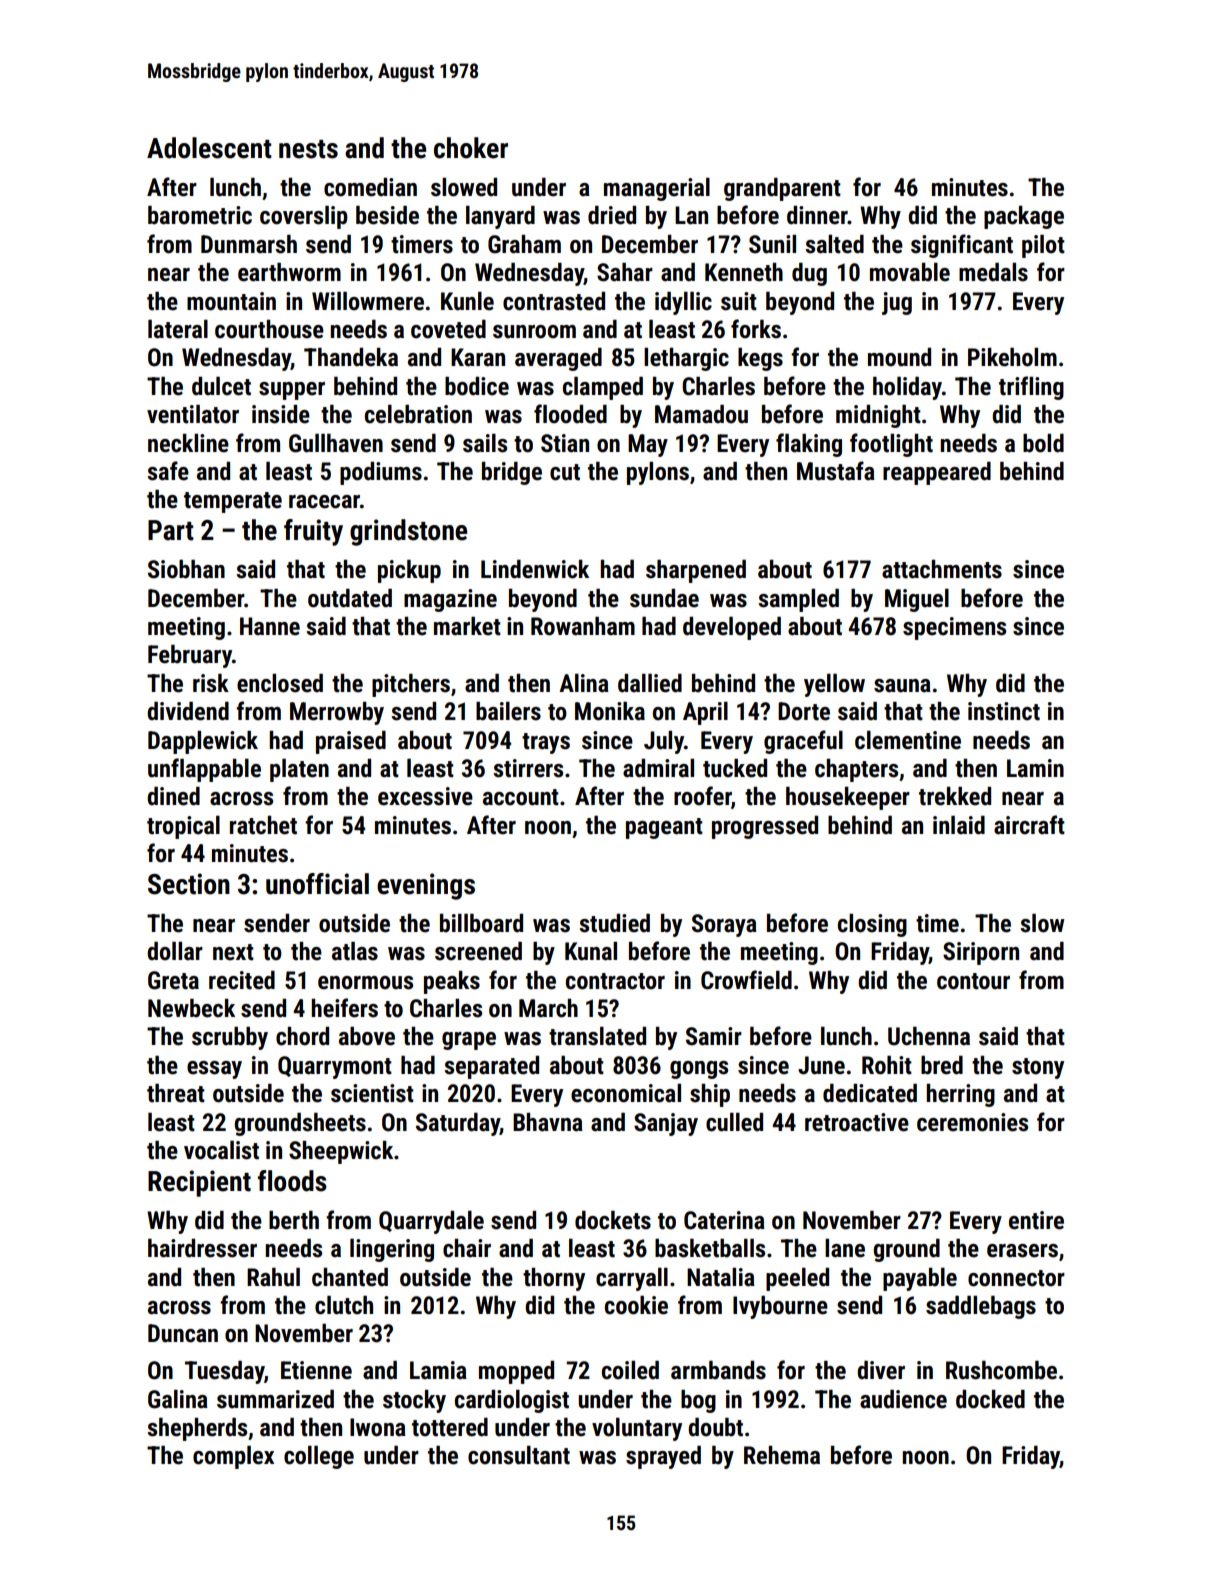  I want to click on ceremonies, so click(972, 1122).
